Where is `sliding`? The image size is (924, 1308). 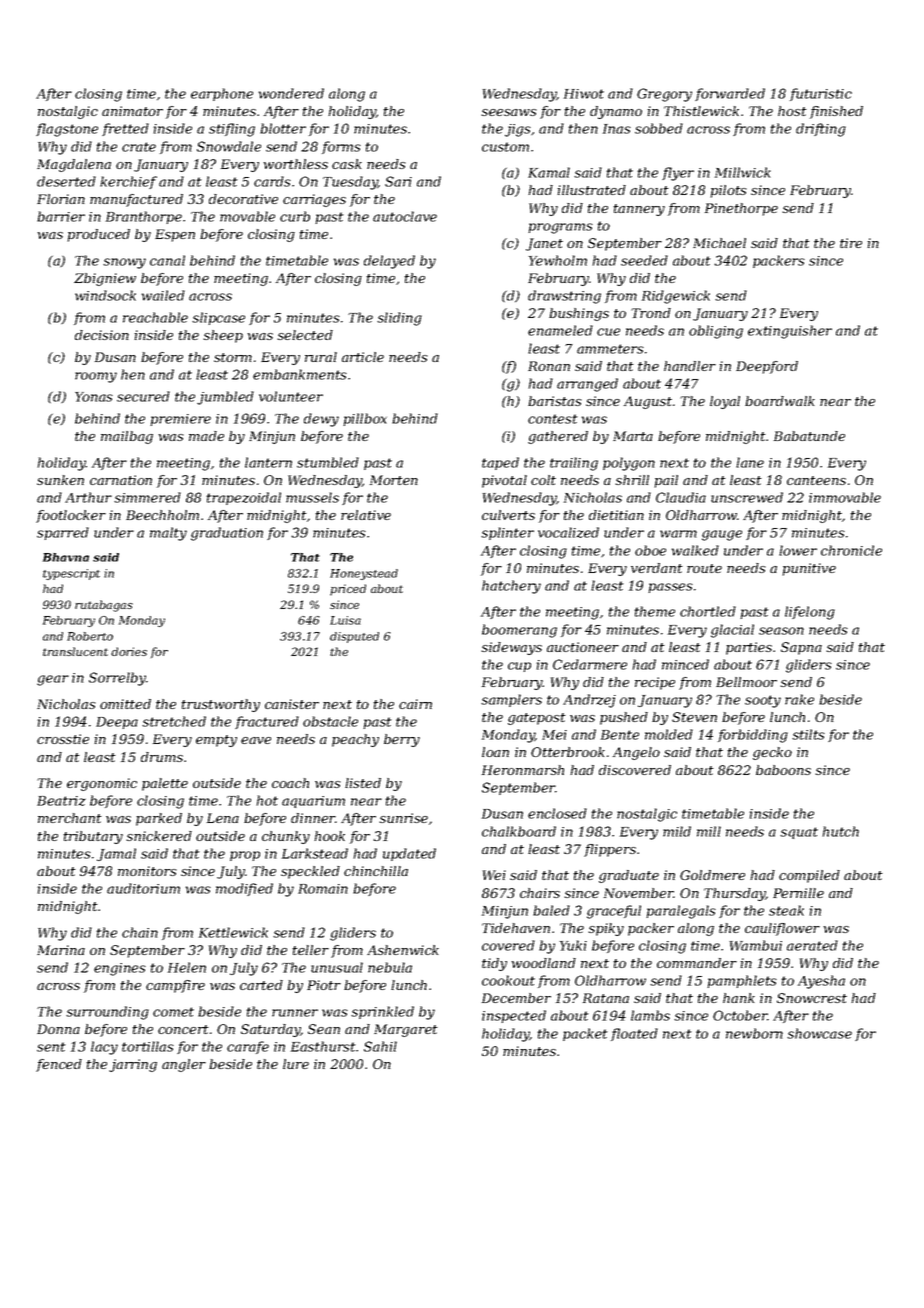
sliding is located at coordinates (399, 319).
